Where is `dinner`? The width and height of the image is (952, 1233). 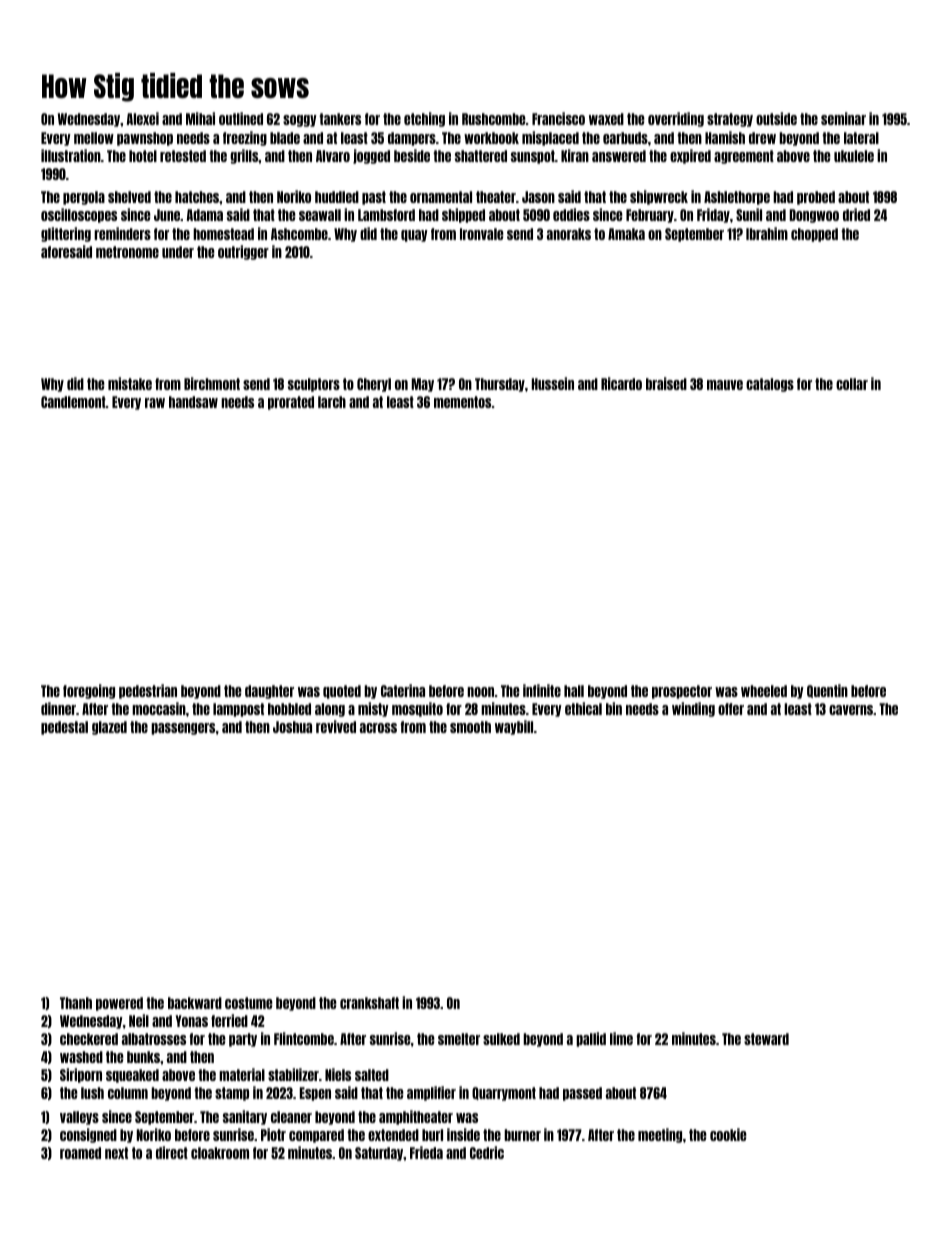 dinner is located at coordinates (58, 708).
